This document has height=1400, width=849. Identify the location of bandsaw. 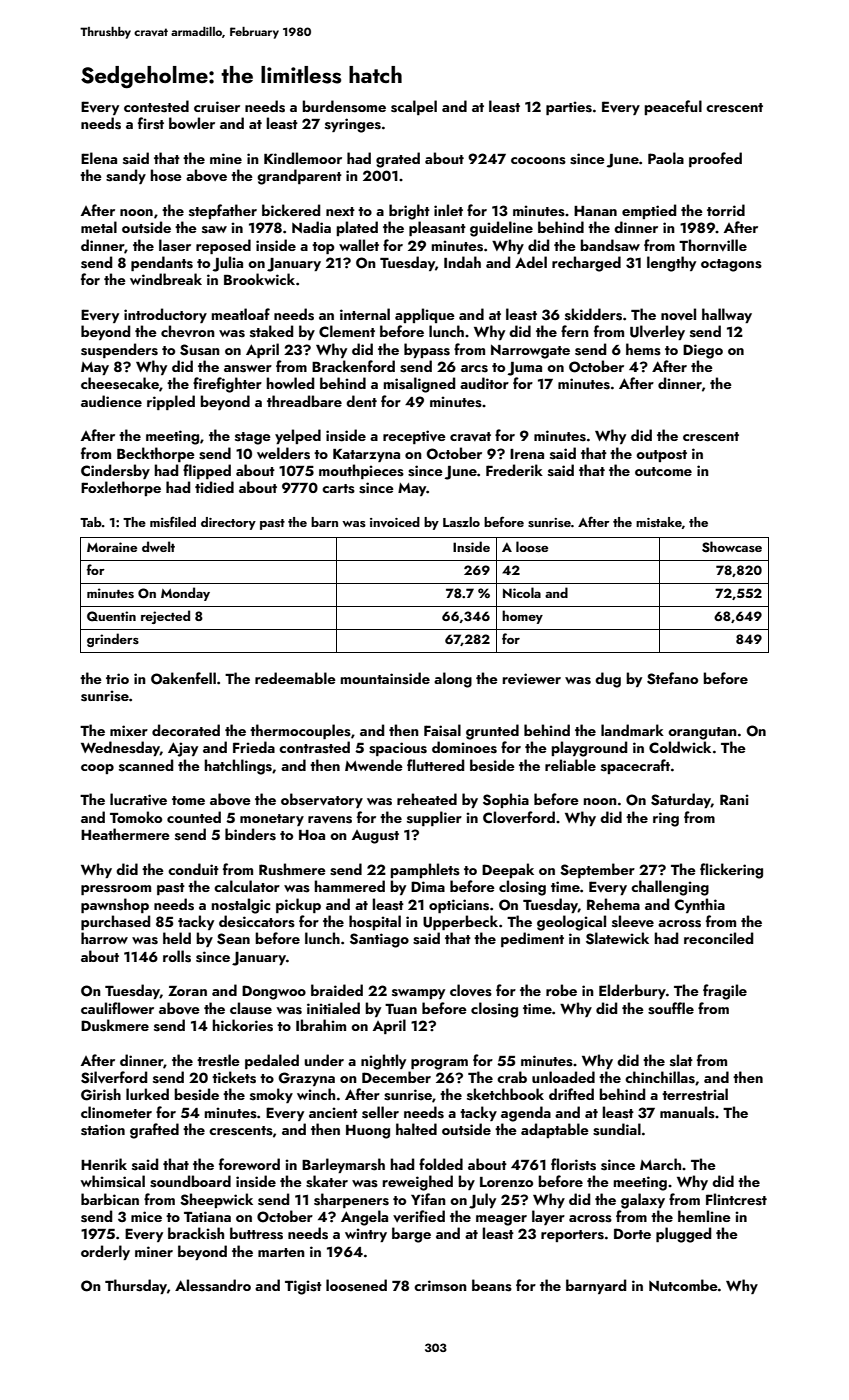
(610, 245).
